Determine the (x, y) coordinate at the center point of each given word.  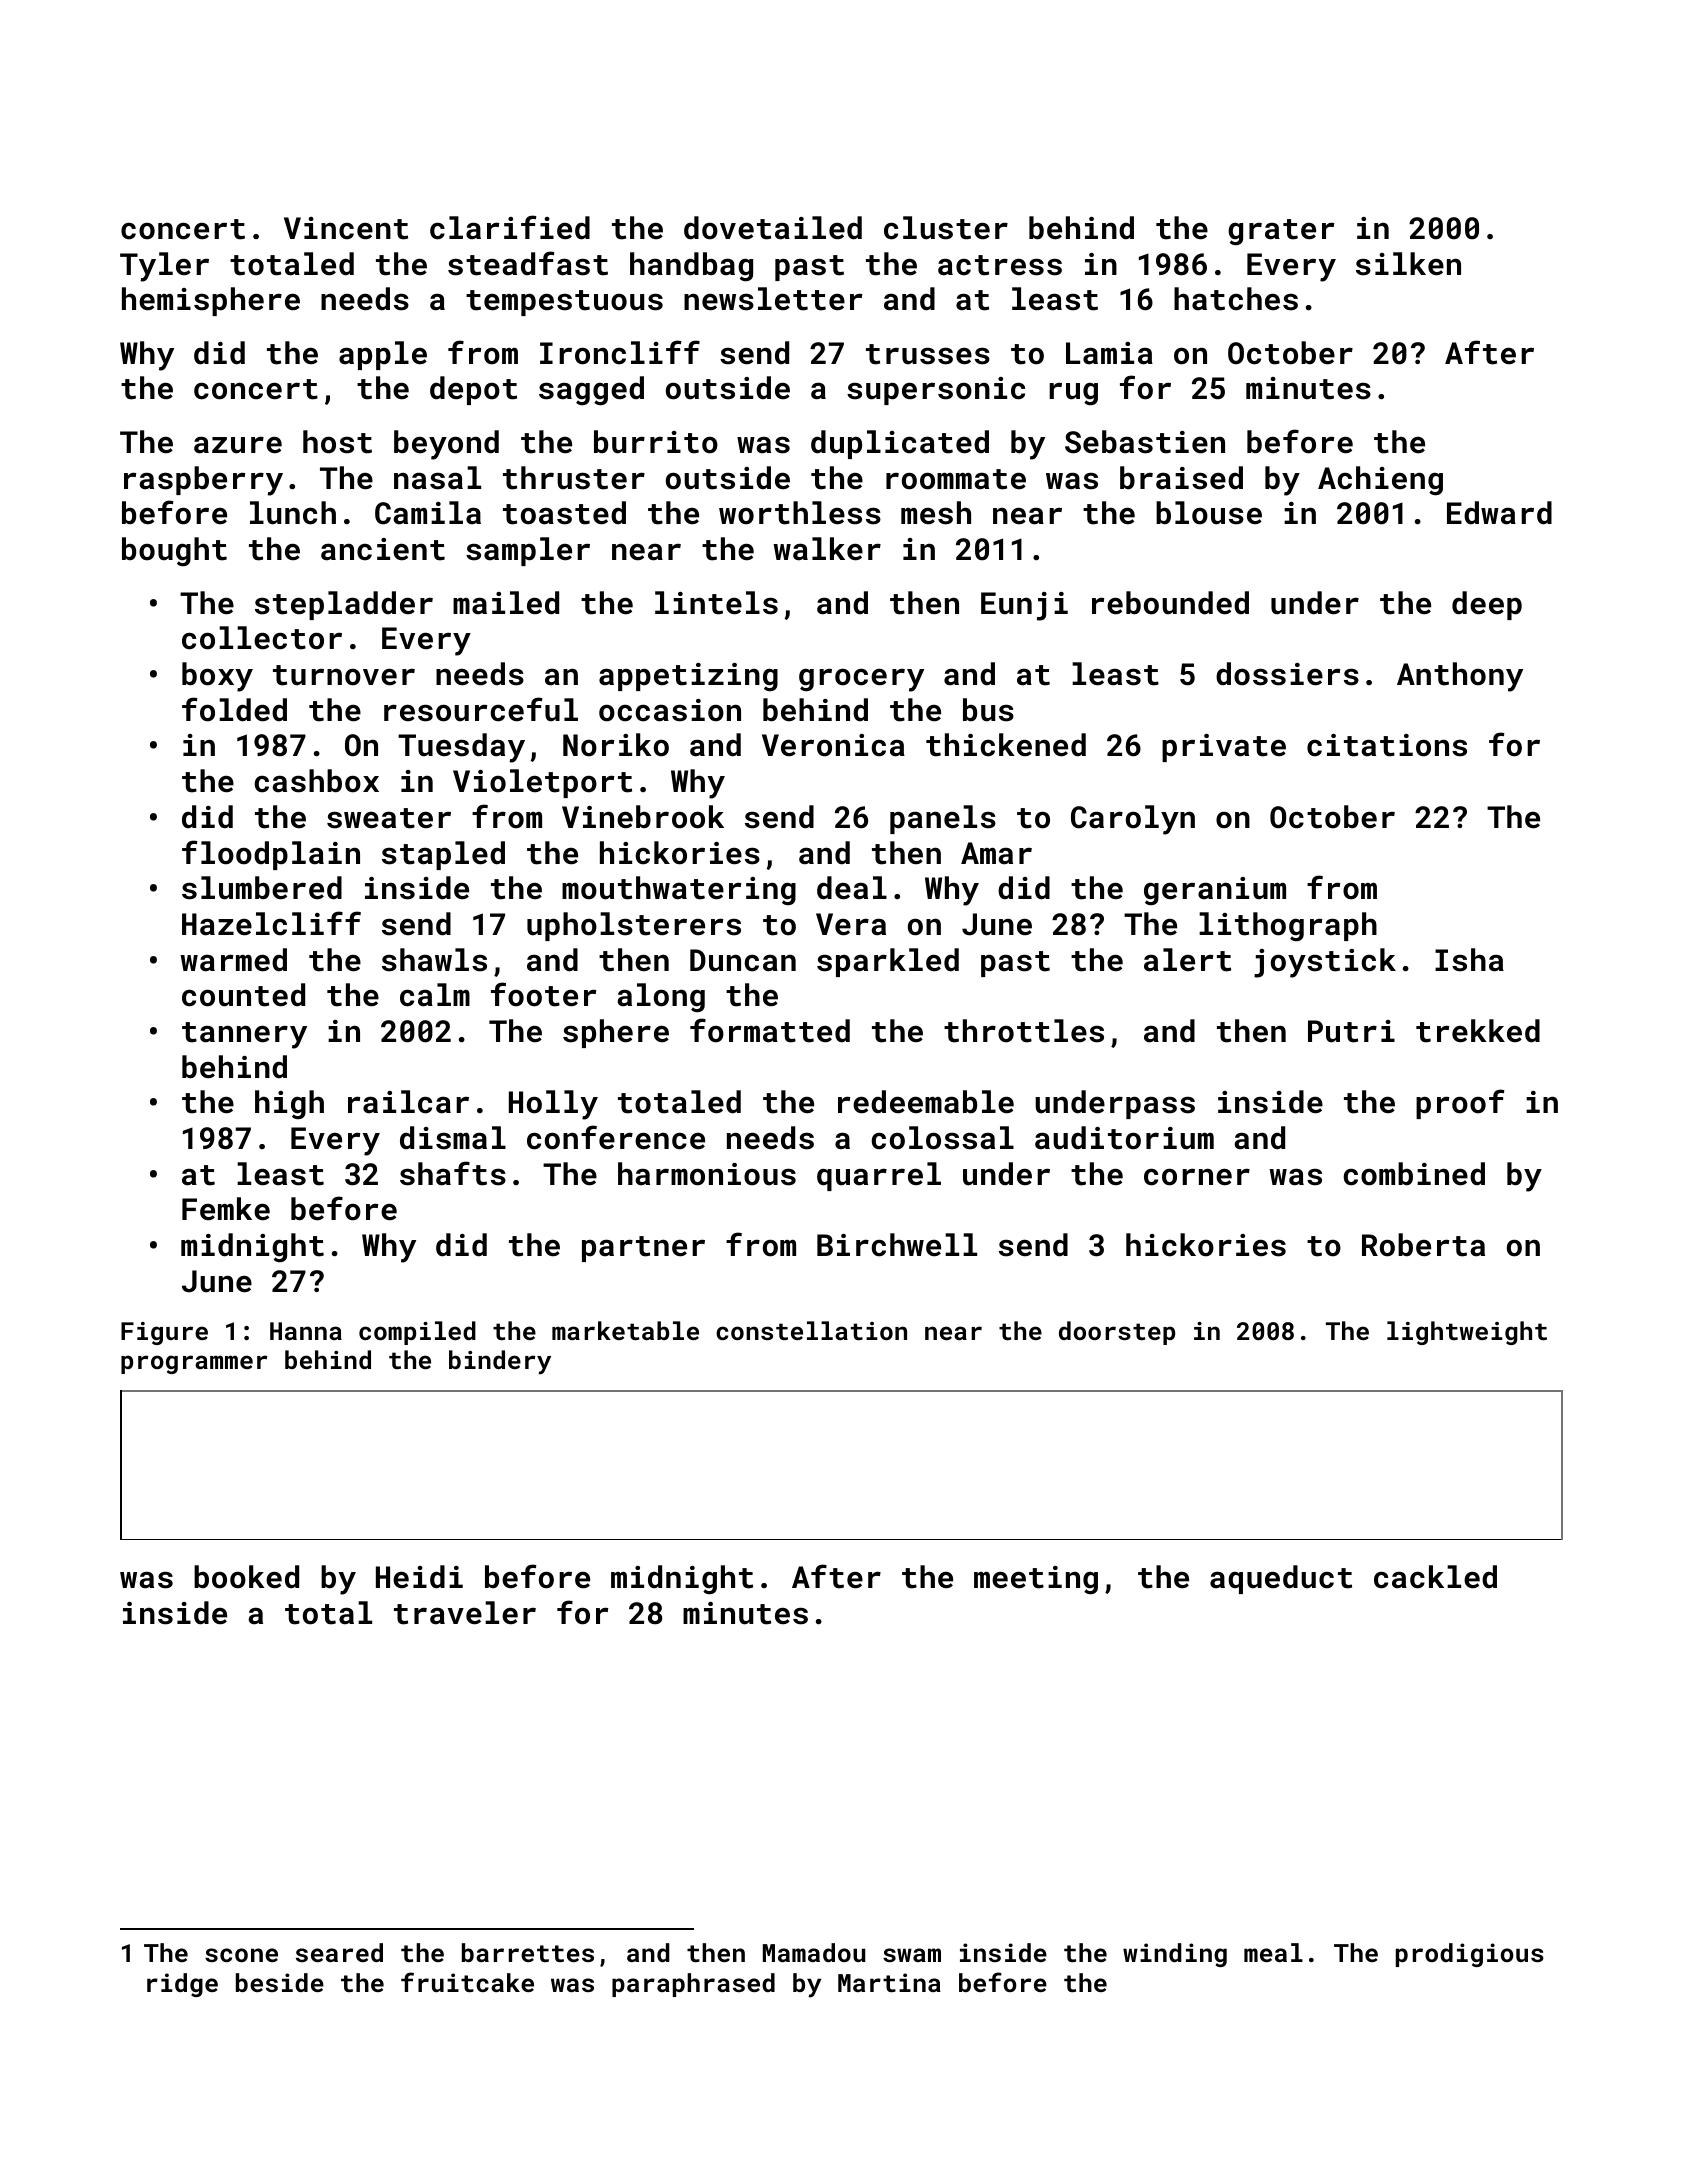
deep (1487, 605)
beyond (446, 445)
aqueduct (1281, 1579)
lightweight (1467, 1333)
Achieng (1380, 481)
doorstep (1117, 1333)
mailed (506, 603)
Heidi (419, 1577)
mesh (936, 513)
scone (241, 1955)
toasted (564, 513)
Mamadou (814, 1952)
